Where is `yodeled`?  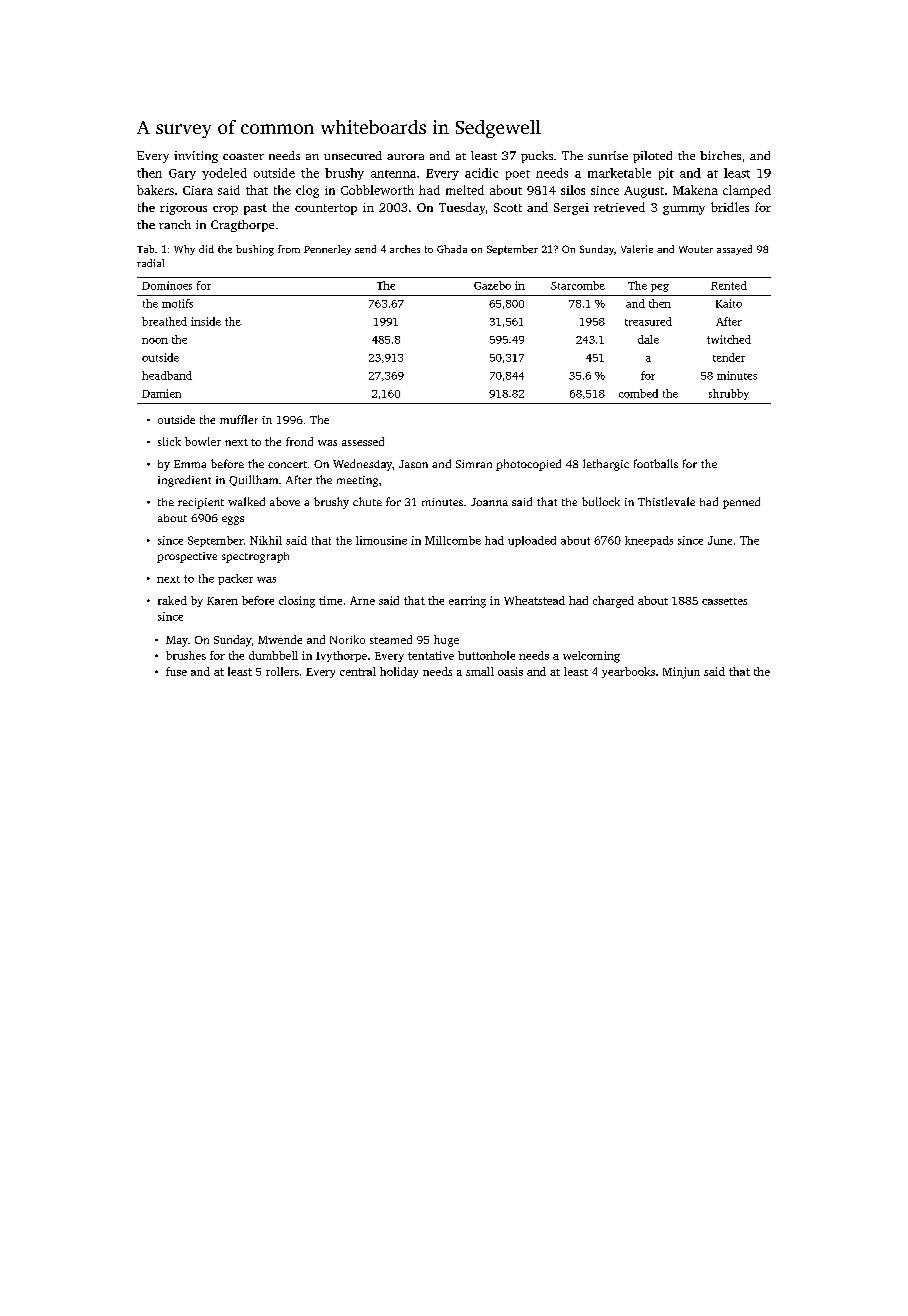 yodeled is located at coordinates (224, 174).
